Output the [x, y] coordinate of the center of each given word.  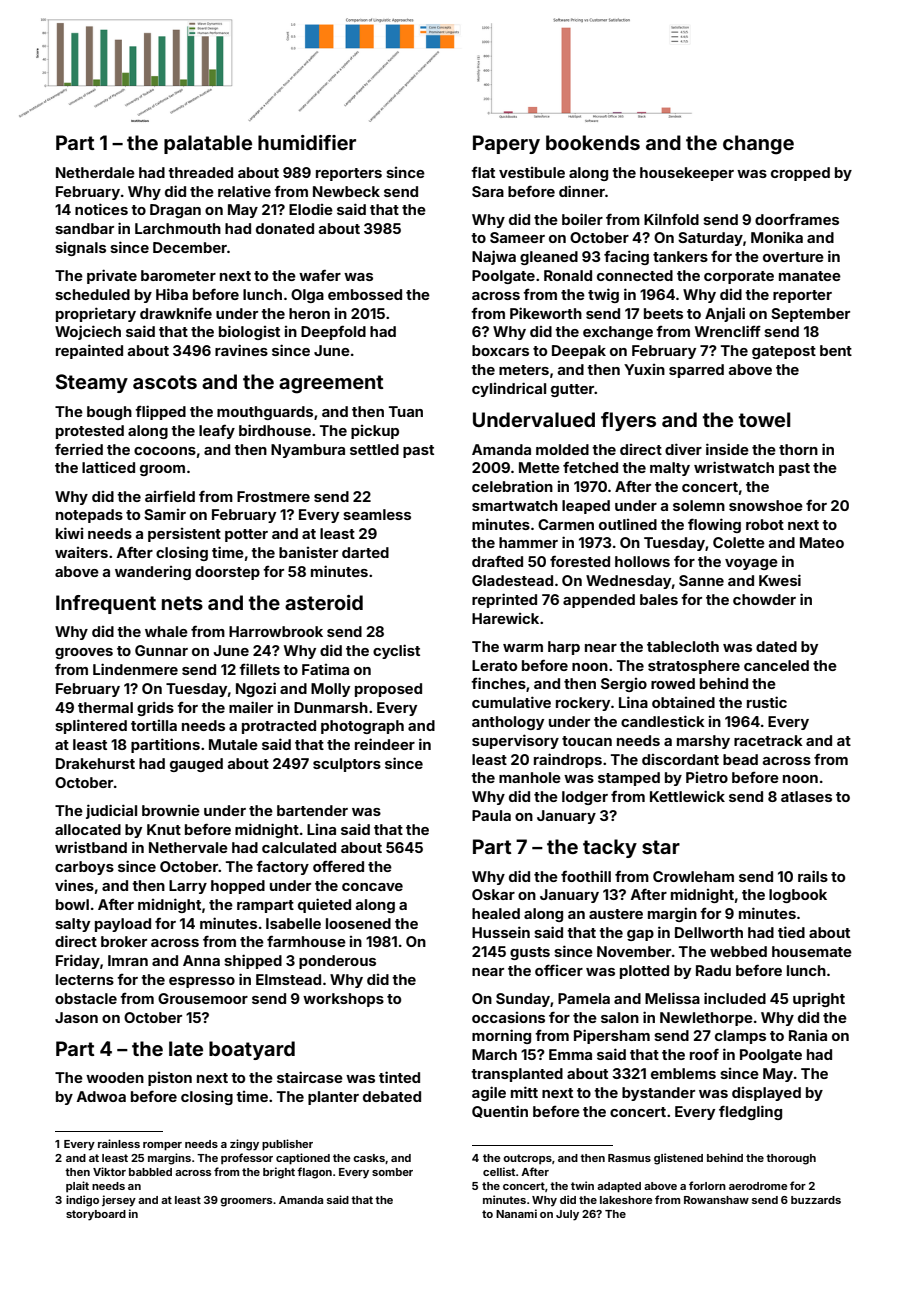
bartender [312, 810]
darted [365, 552]
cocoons [165, 451]
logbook [798, 896]
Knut [164, 829]
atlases [806, 796]
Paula [491, 815]
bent [836, 350]
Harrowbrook [276, 631]
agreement [331, 384]
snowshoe [766, 505]
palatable [208, 144]
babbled [150, 1172]
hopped [238, 887]
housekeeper [687, 174]
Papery [506, 144]
